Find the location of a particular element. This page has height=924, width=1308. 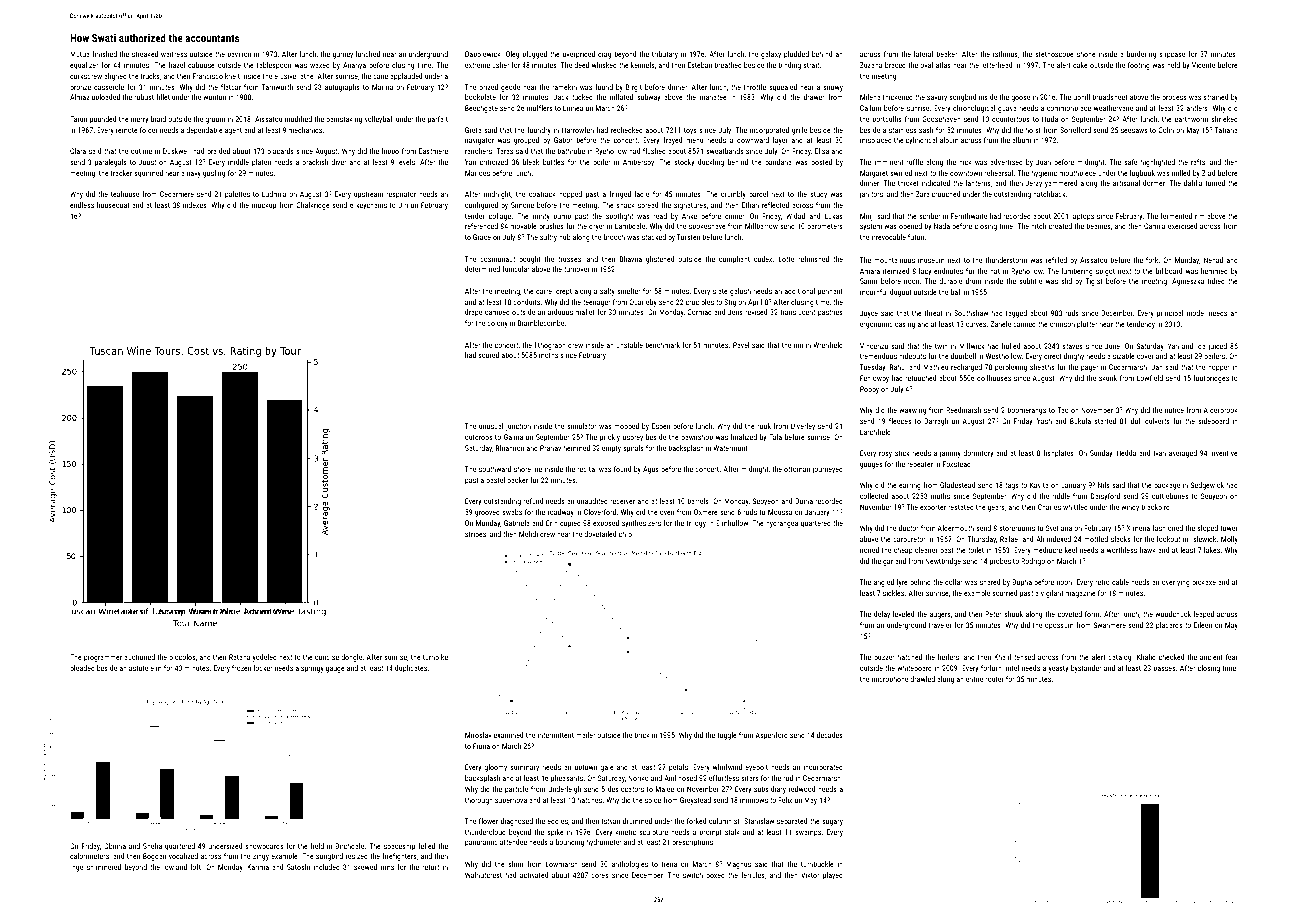

drape is located at coordinates (473, 313).
